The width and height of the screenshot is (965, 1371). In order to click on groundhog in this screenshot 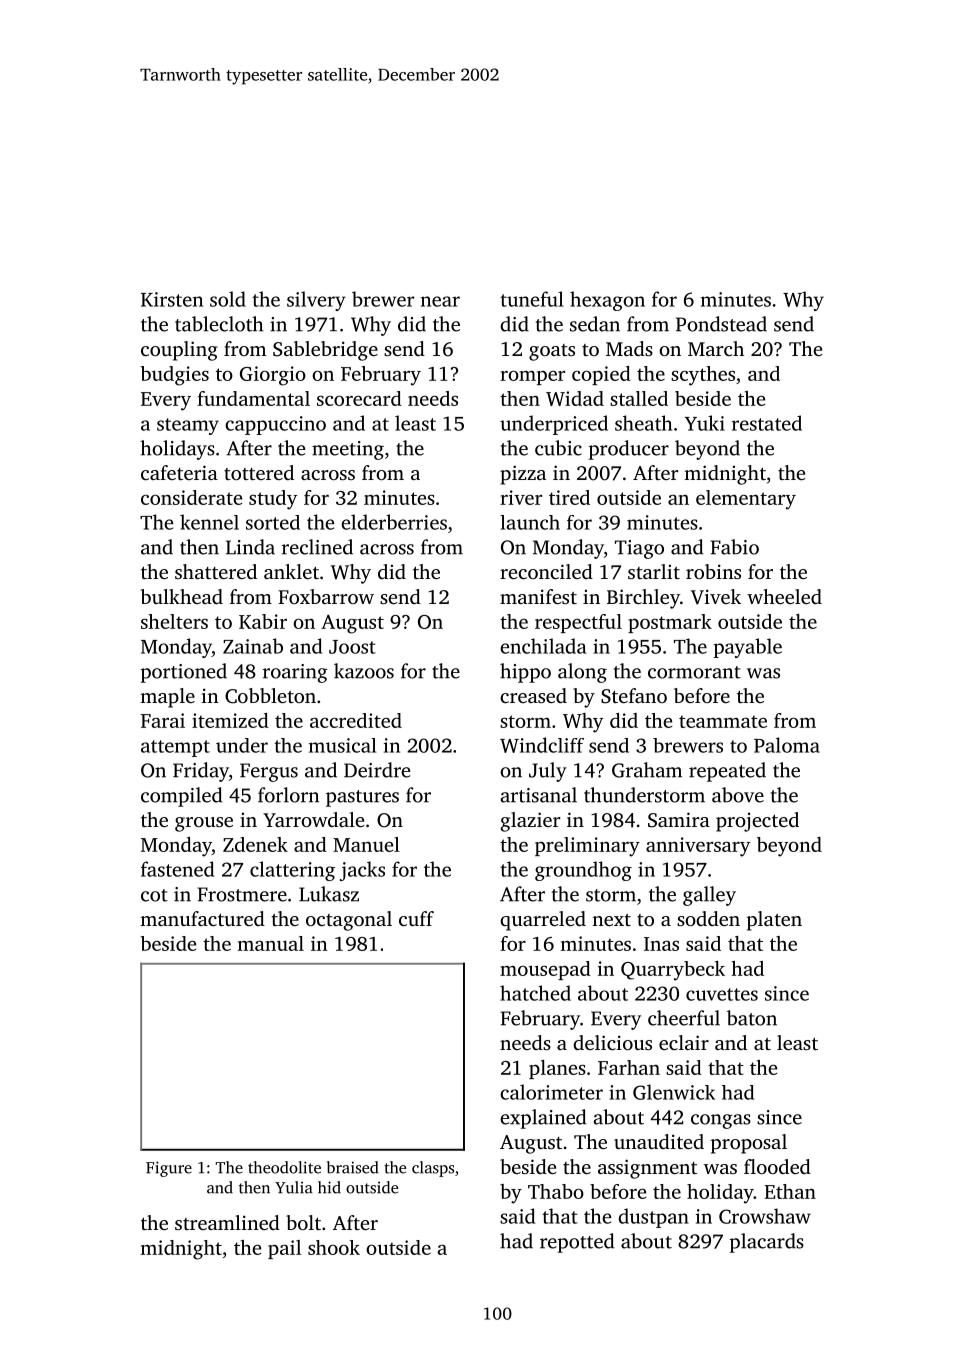, I will do `click(583, 871)`.
